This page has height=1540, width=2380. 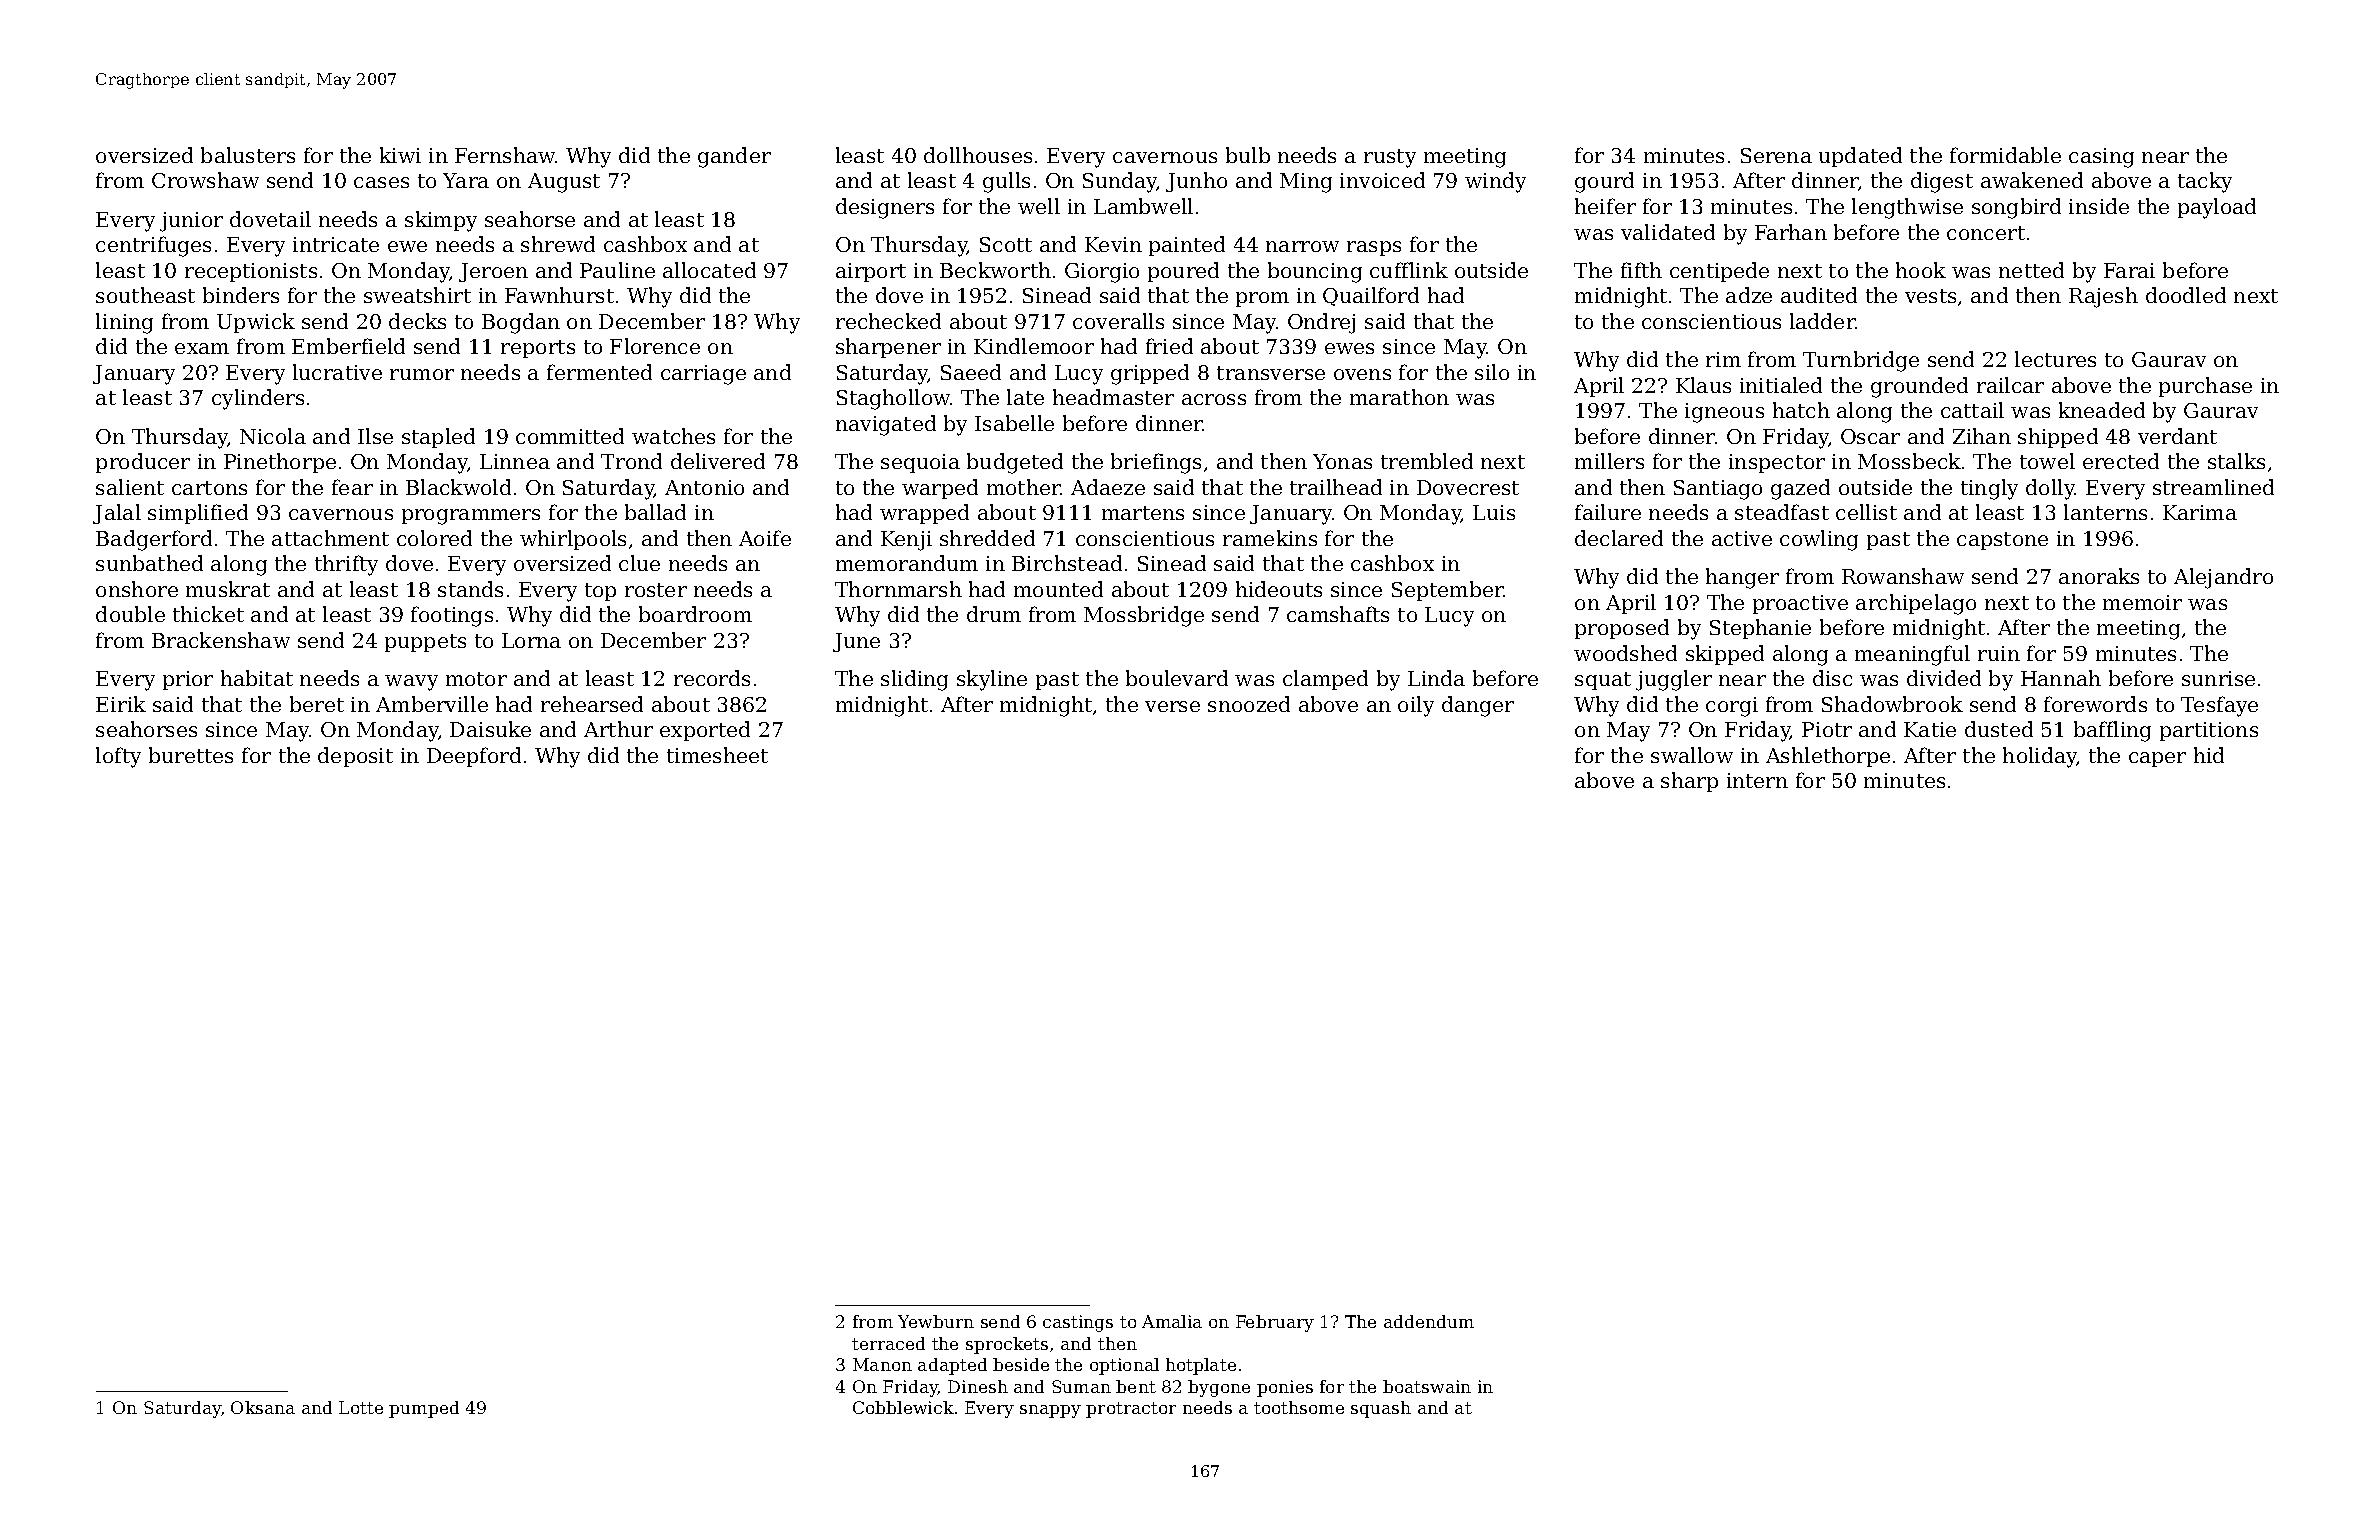 I want to click on addendum, so click(x=1429, y=1321).
